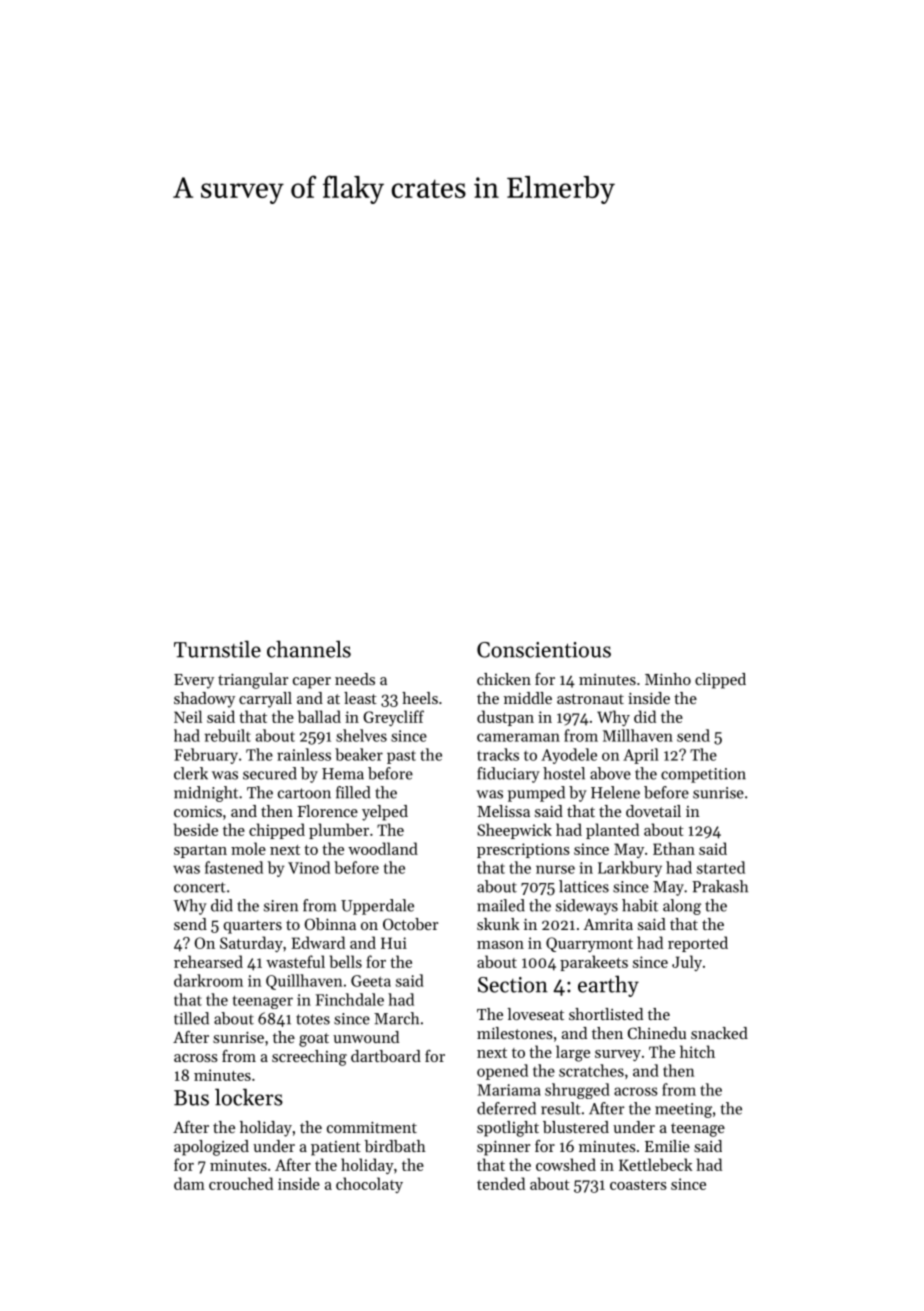  I want to click on Conscientious, so click(544, 650).
